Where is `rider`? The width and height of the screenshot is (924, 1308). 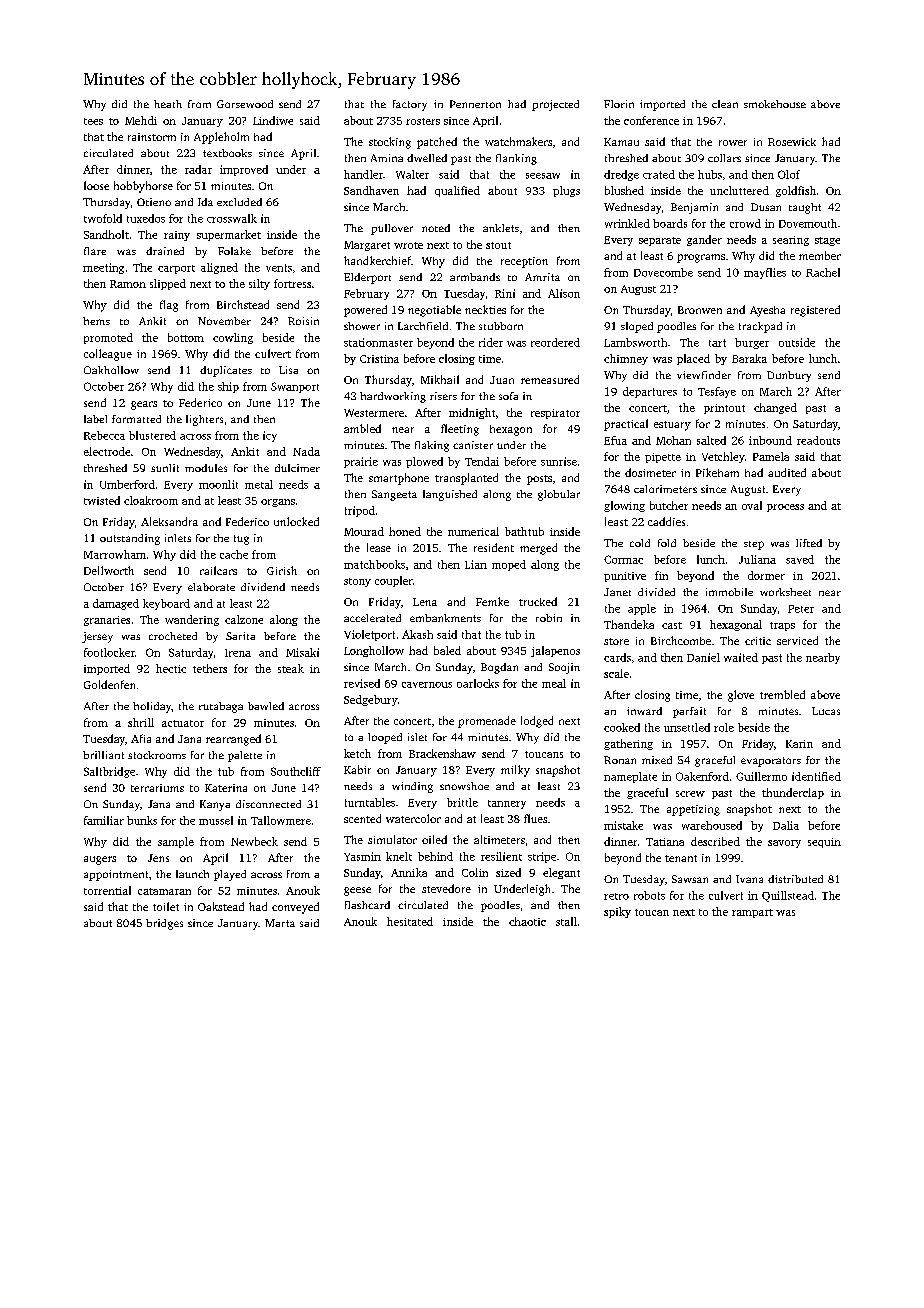 rider is located at coordinates (491, 342).
